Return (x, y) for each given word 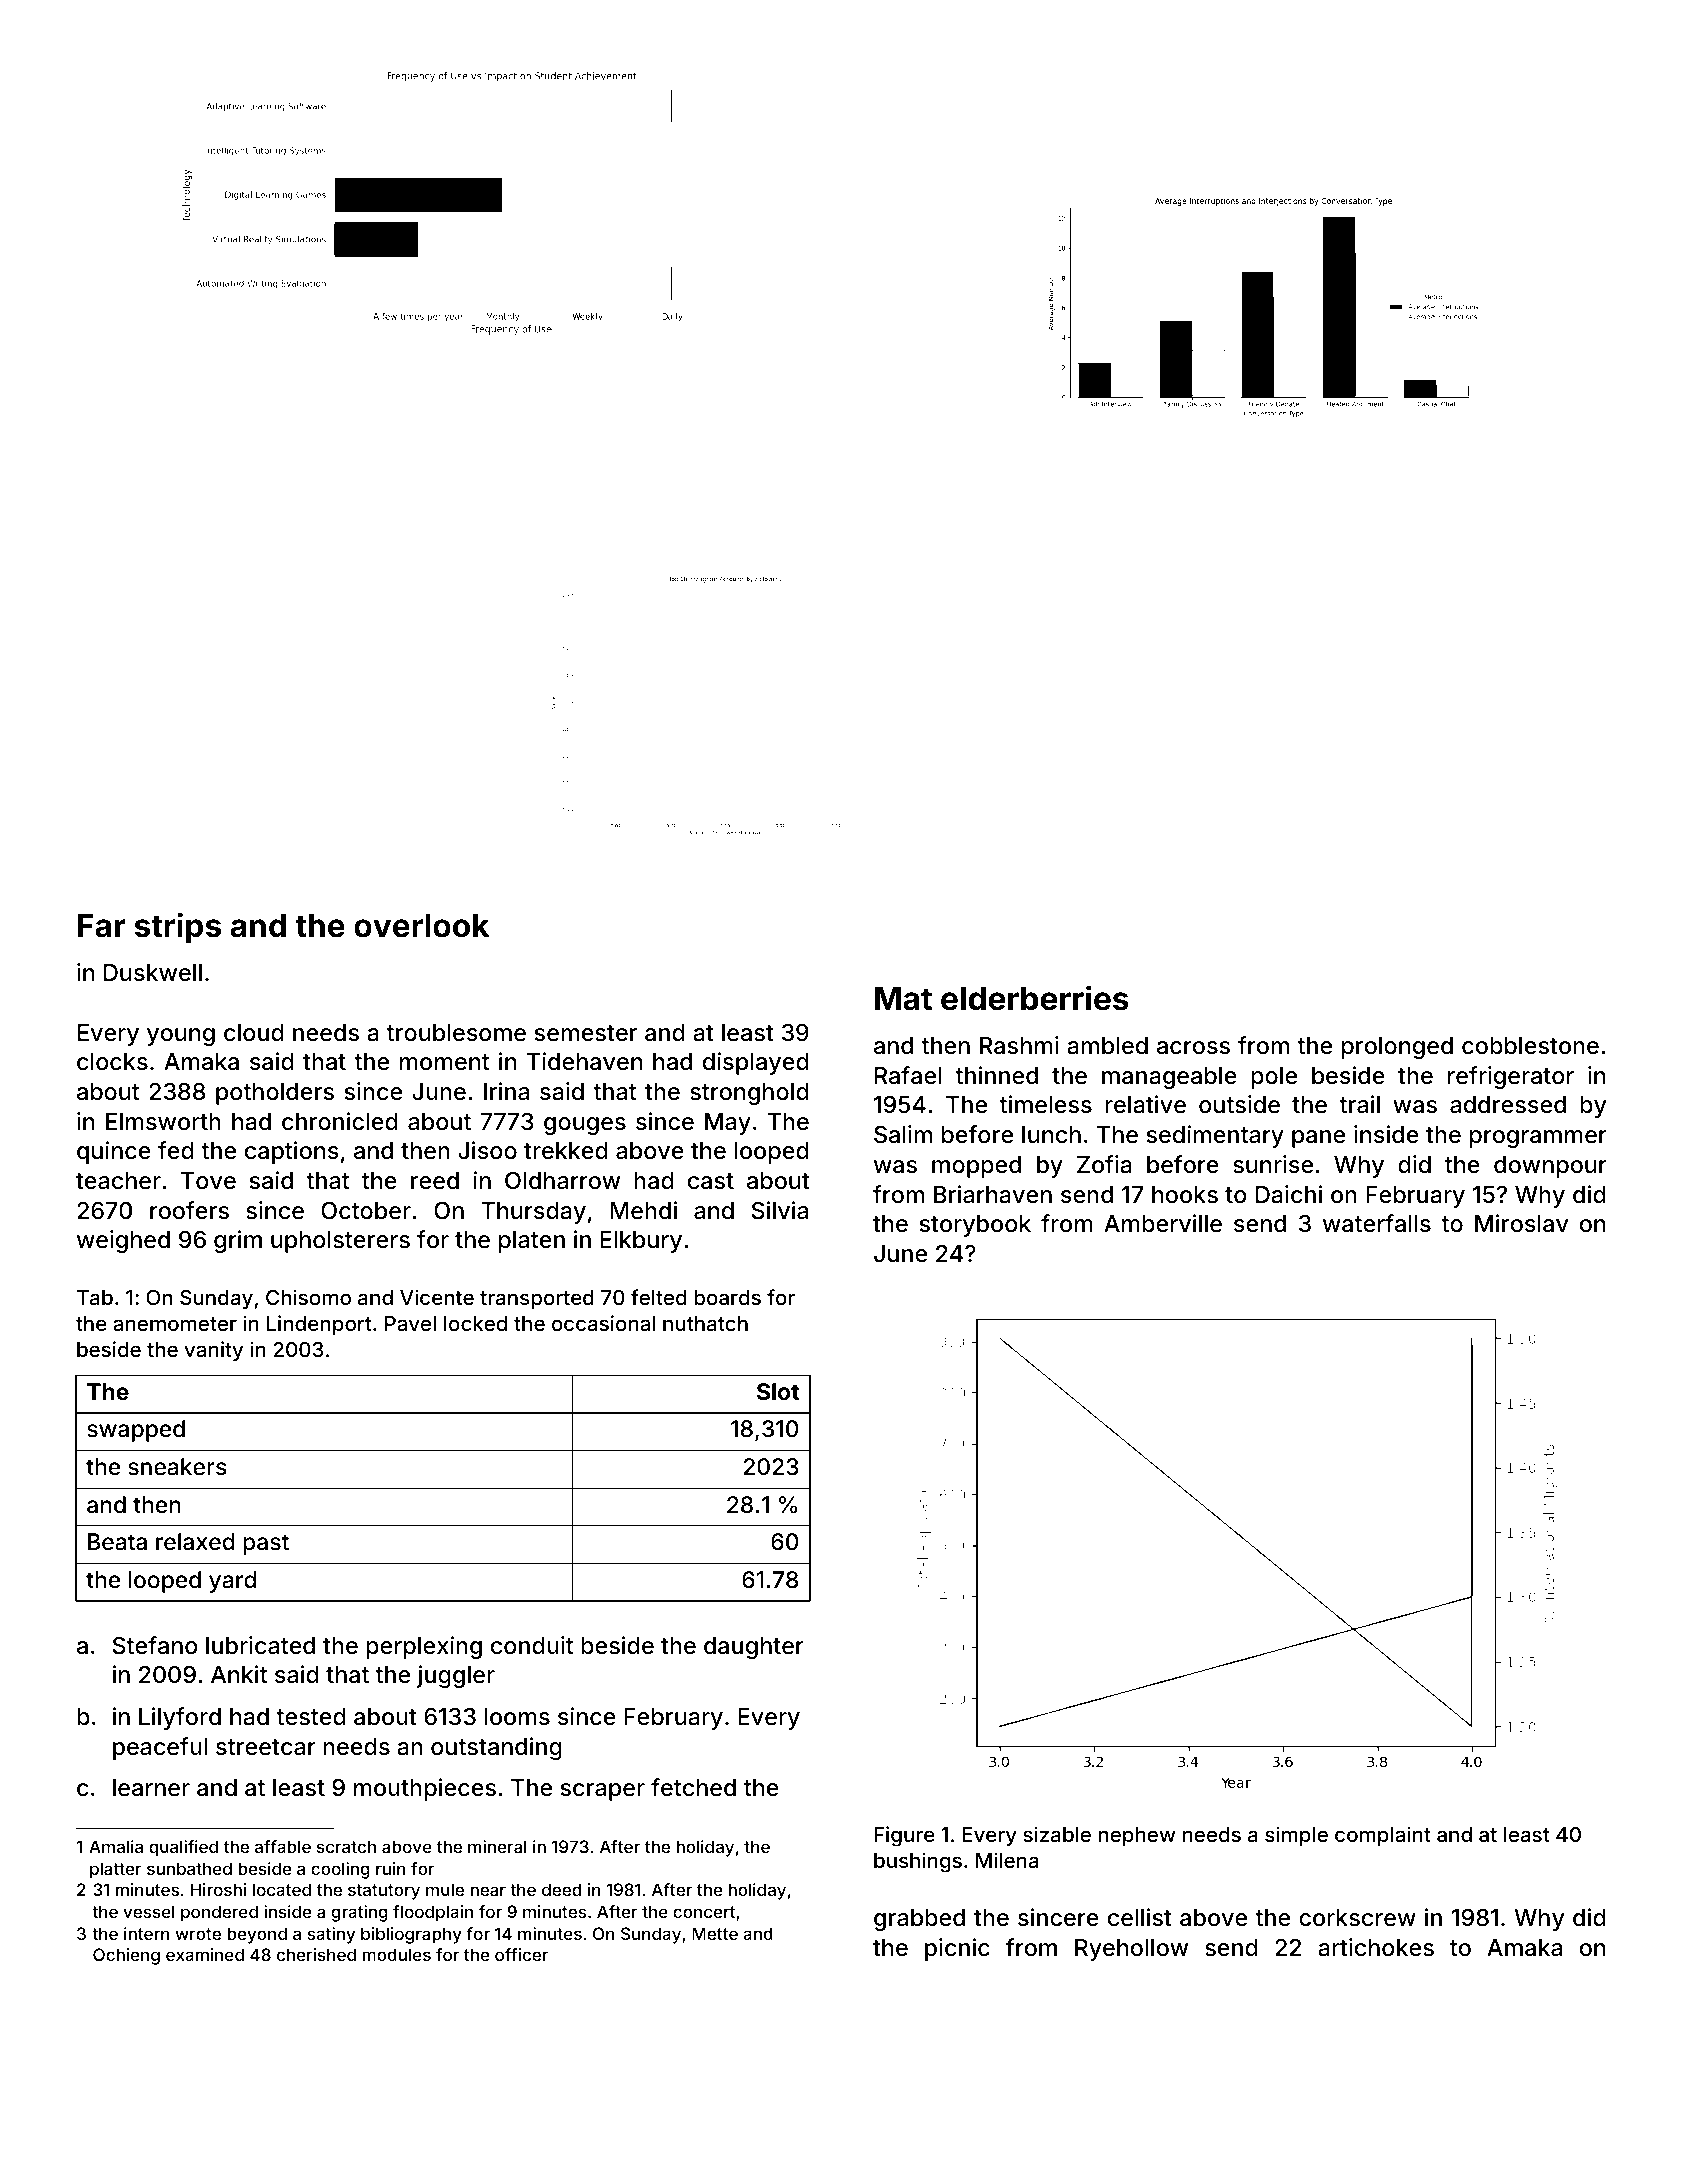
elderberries (1035, 998)
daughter (754, 1648)
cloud (254, 1033)
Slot (778, 1391)
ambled (1107, 1046)
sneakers (177, 1467)
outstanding (496, 1748)
